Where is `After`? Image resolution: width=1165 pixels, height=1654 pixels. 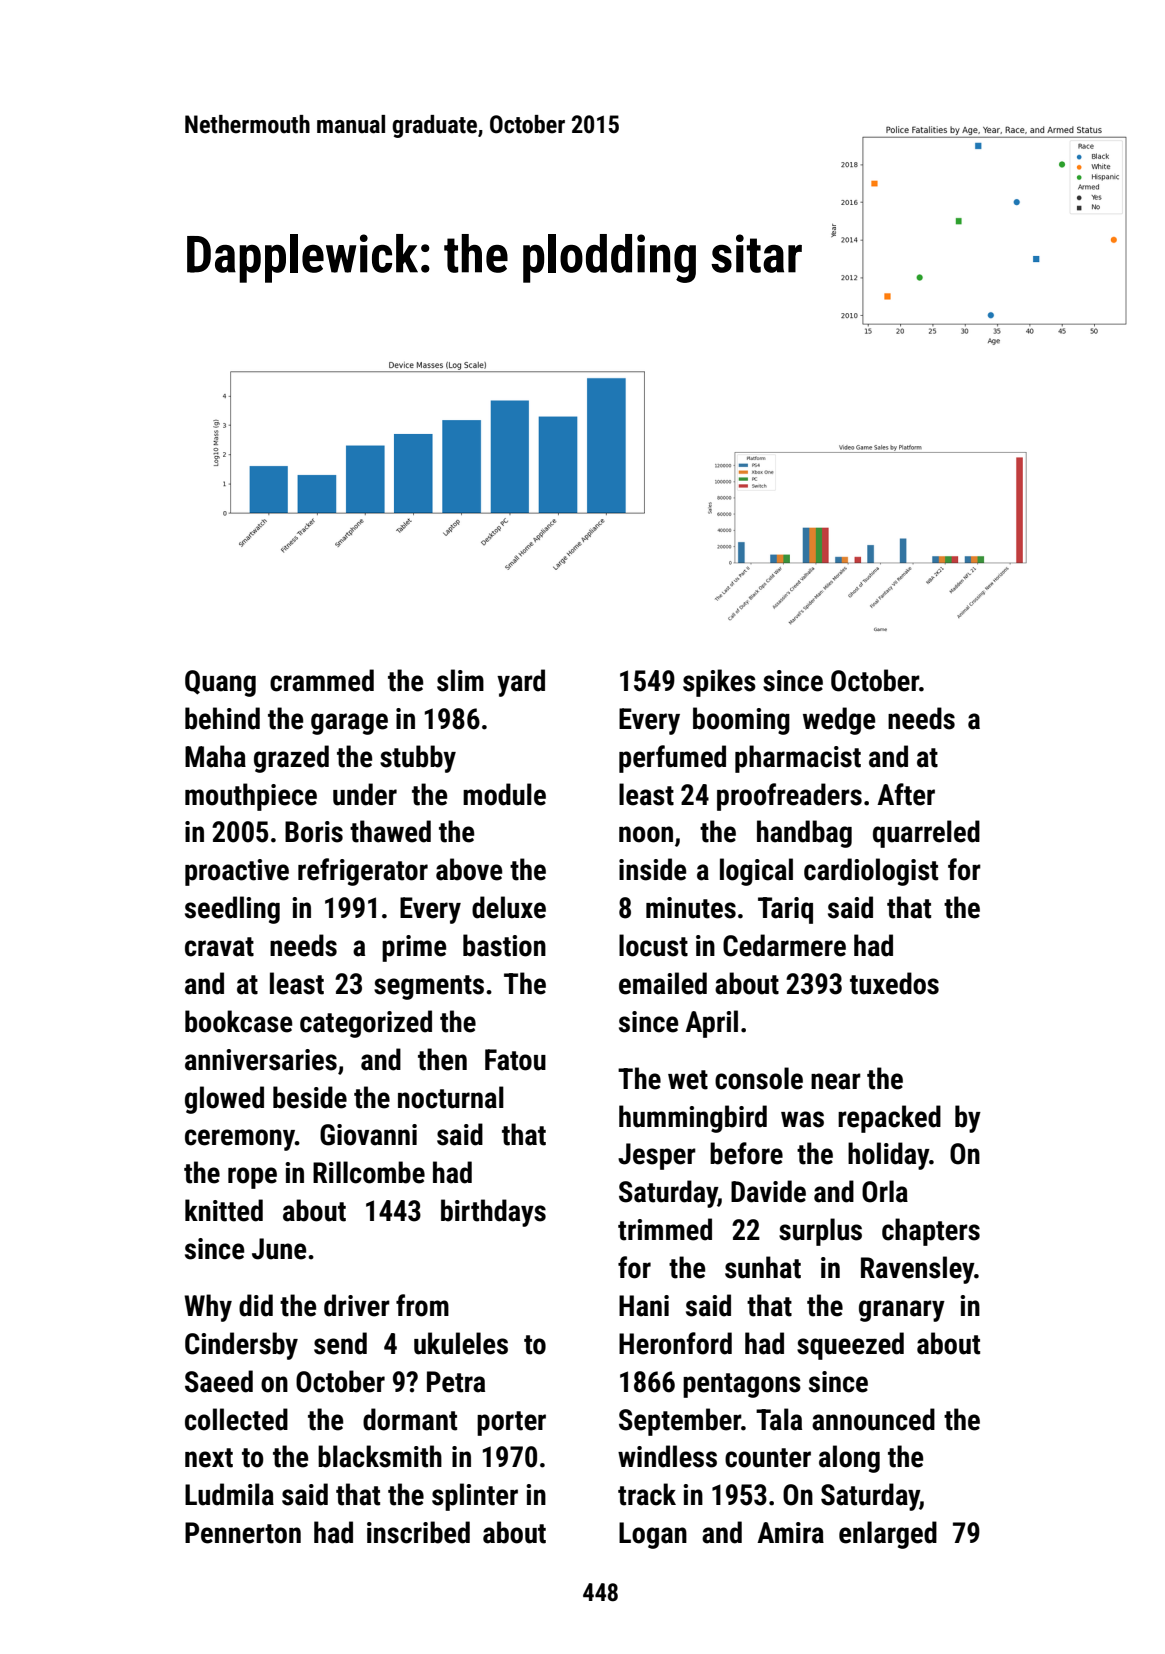 After is located at coordinates (906, 794).
